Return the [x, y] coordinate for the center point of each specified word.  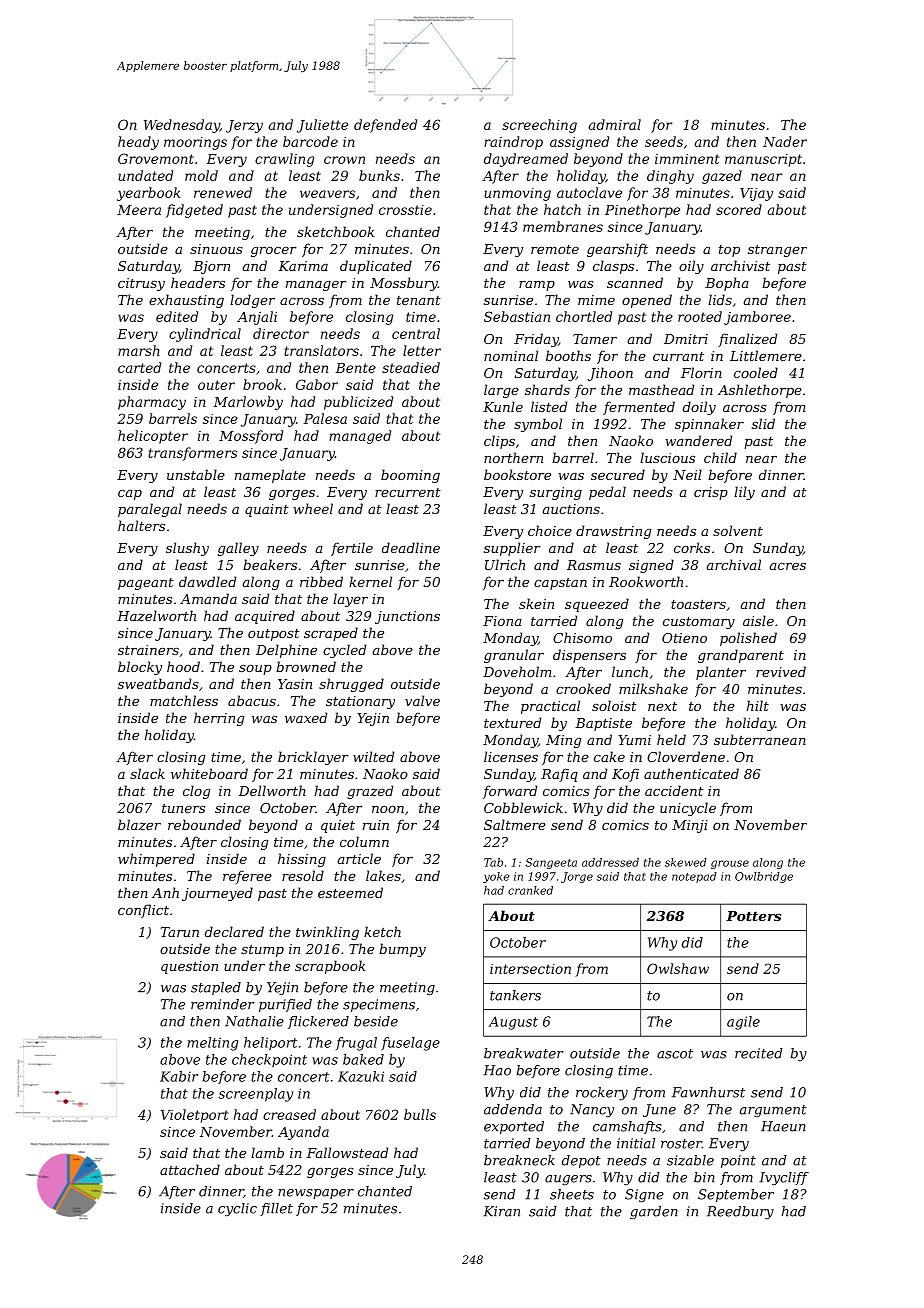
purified [285, 1005]
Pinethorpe [642, 211]
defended [385, 126]
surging [556, 493]
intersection [530, 969]
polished [748, 639]
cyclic [237, 1209]
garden [654, 1212]
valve [422, 700]
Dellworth [272, 790]
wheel [313, 508]
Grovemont [156, 158]
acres [788, 566]
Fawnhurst [708, 1092]
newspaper [316, 1194]
